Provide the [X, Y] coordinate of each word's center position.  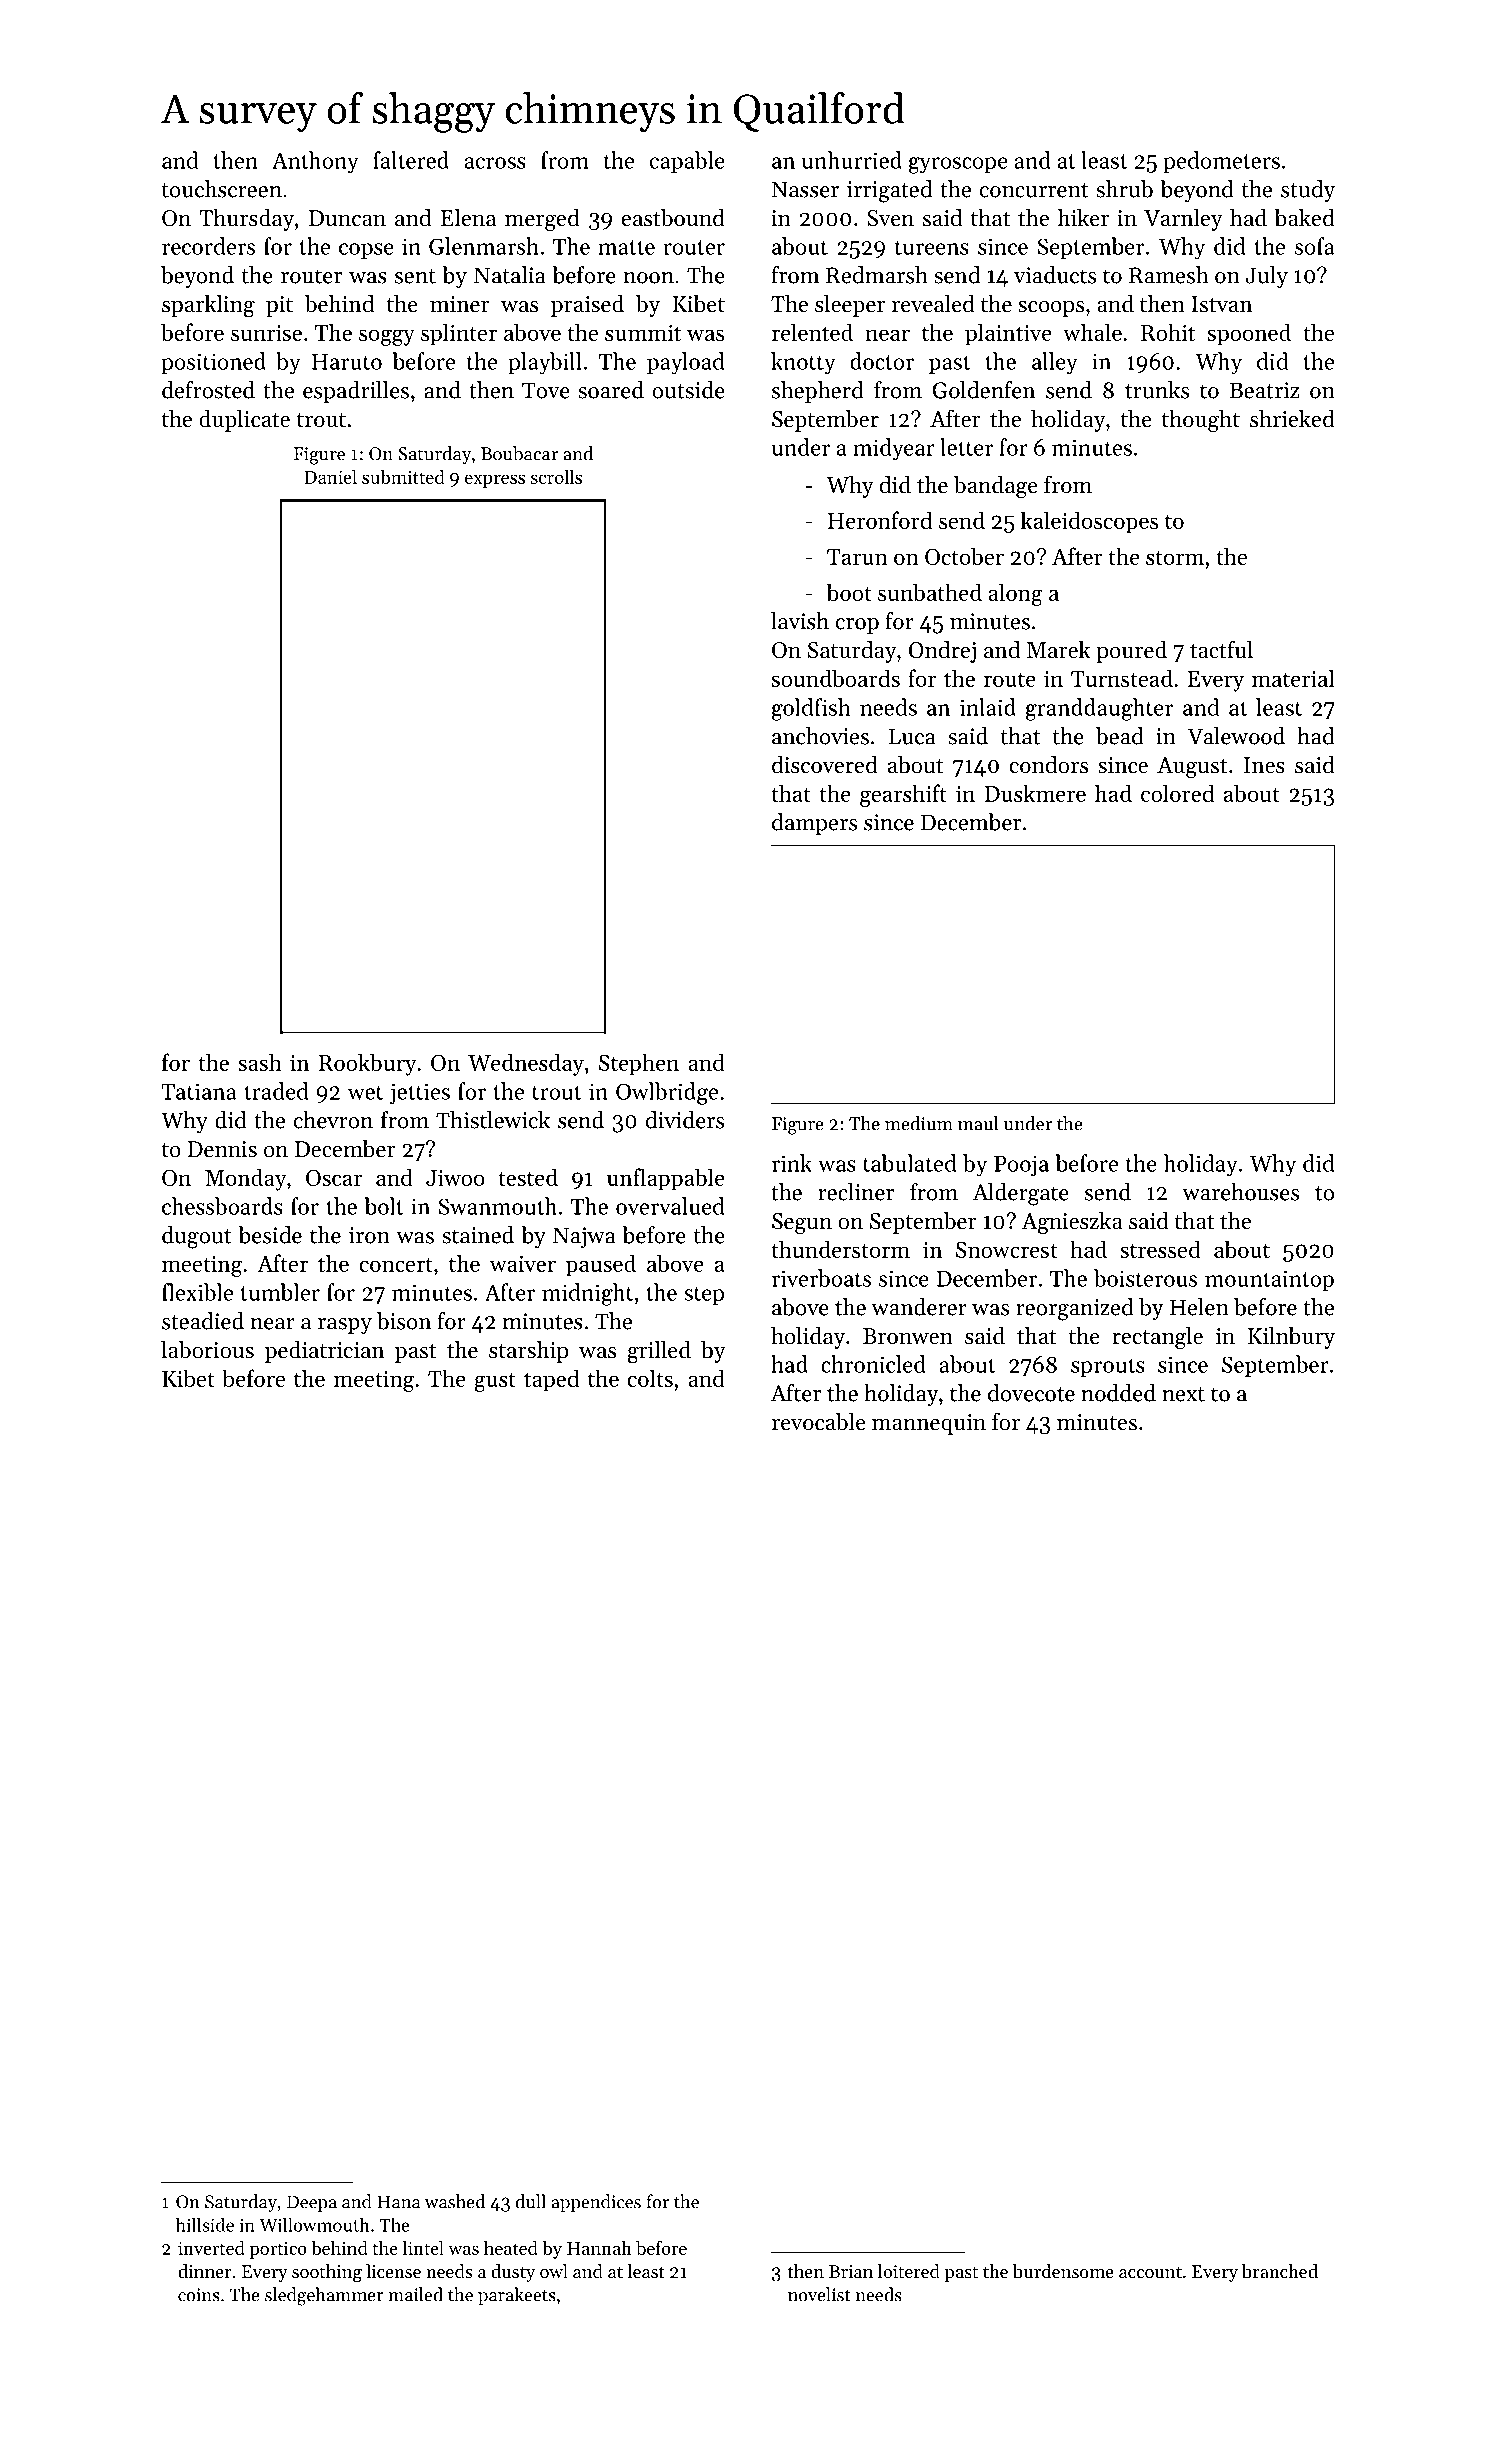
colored [1177, 793]
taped [551, 1380]
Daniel [330, 476]
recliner [856, 1192]
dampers [814, 824]
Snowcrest [1007, 1250]
